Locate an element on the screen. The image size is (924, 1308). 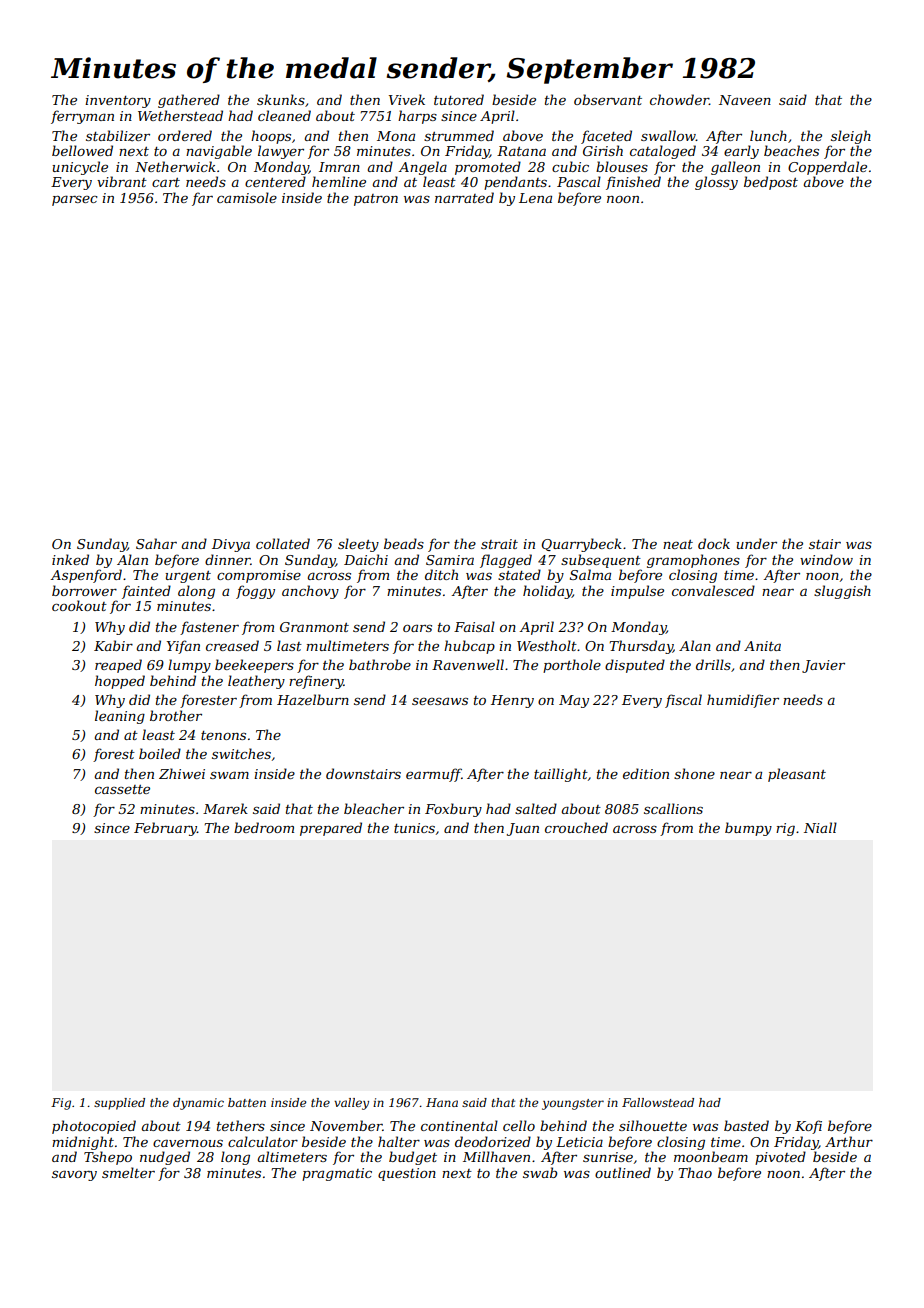
fiscal is located at coordinates (683, 701).
